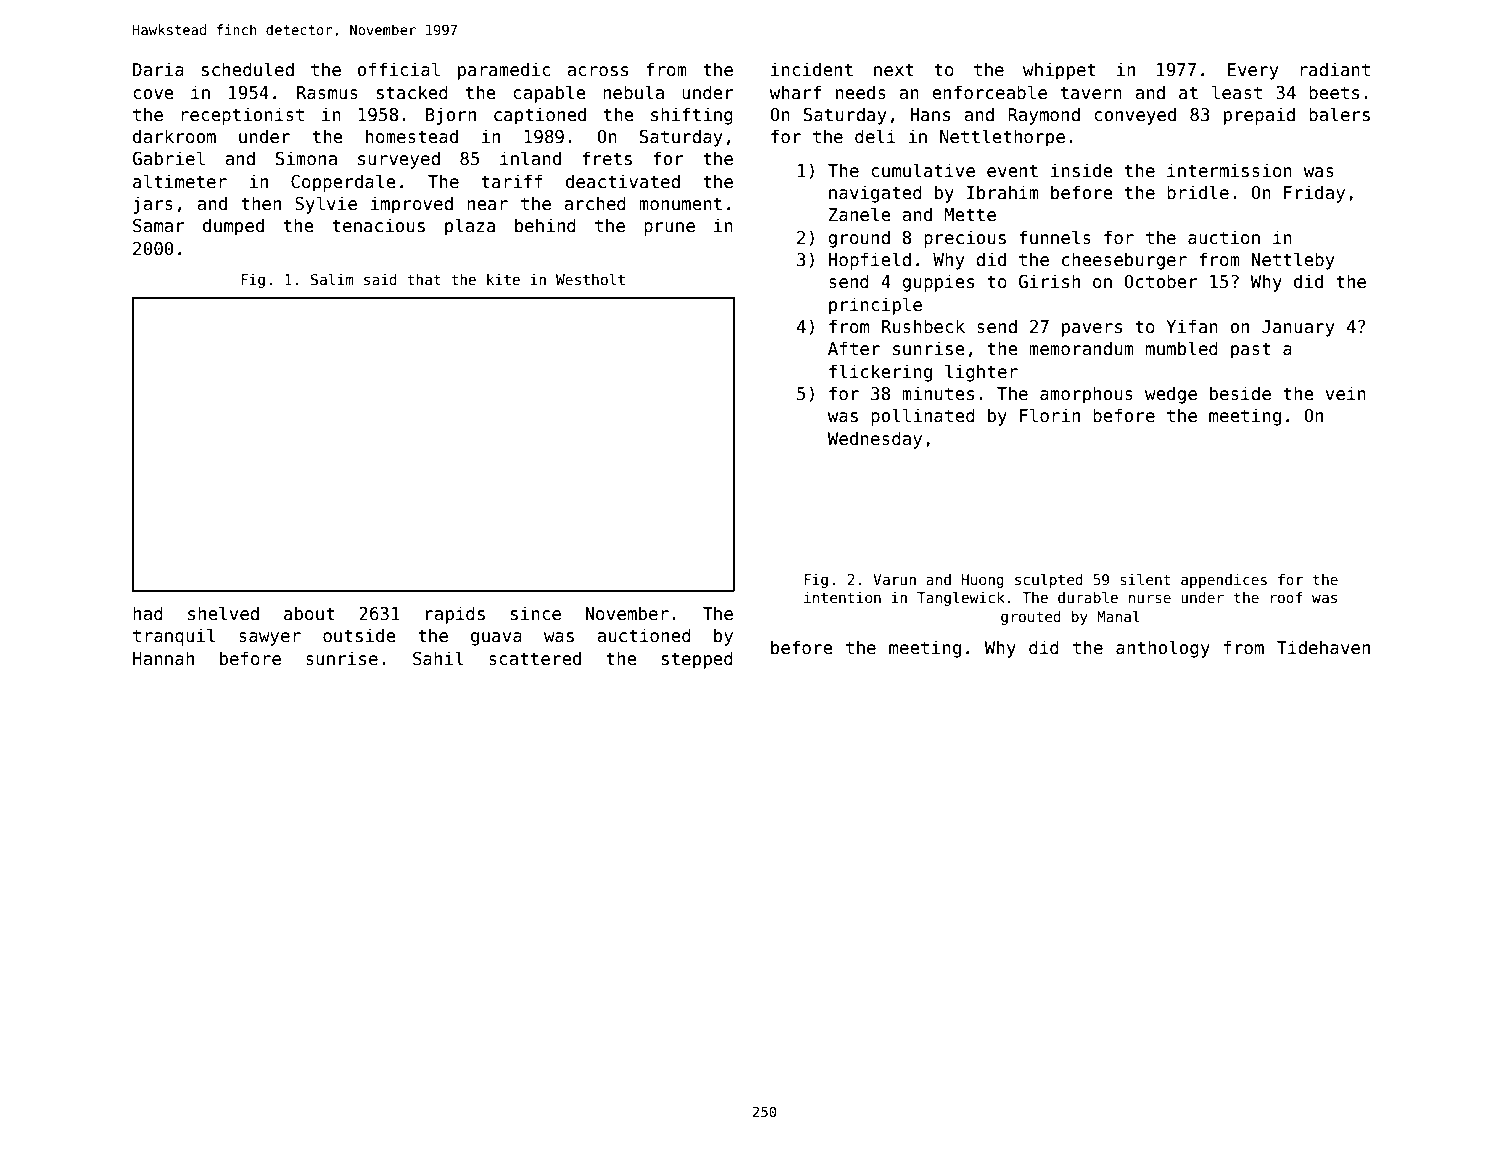  I want to click on guava, so click(496, 639).
